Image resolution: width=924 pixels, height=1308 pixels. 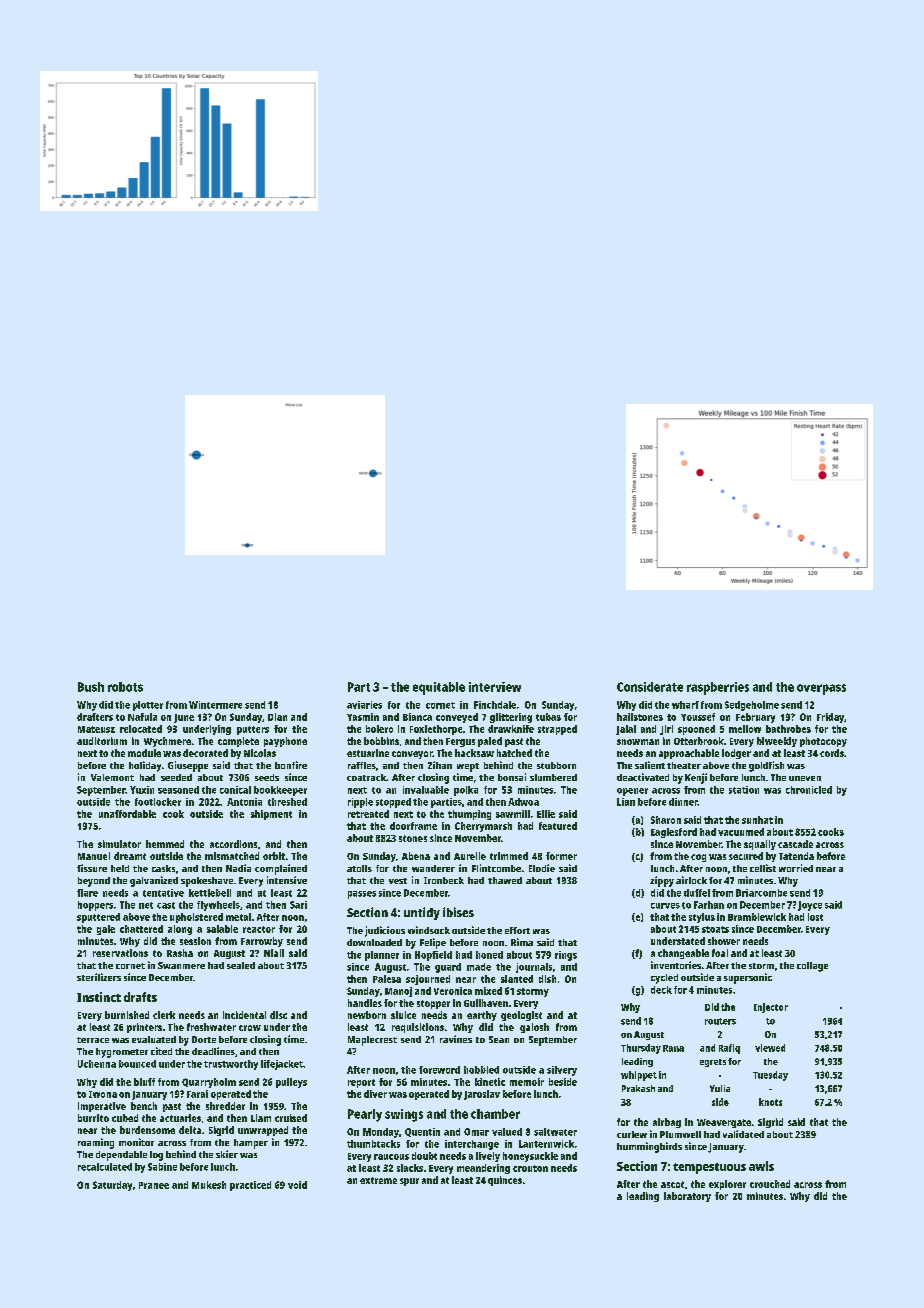 I want to click on incidental, so click(x=244, y=1015).
